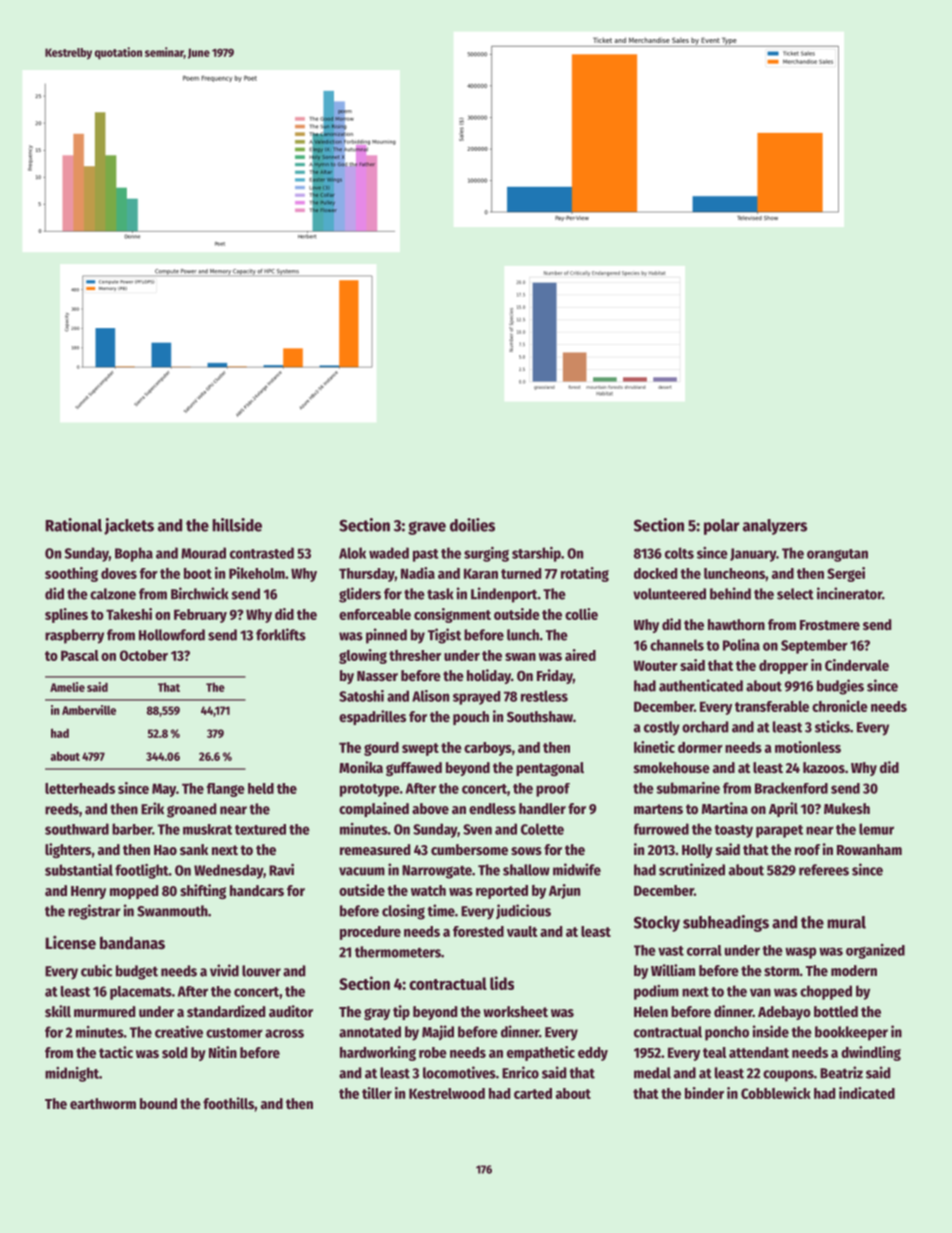 This document has width=952, height=1233. I want to click on Birchwick, so click(200, 593).
